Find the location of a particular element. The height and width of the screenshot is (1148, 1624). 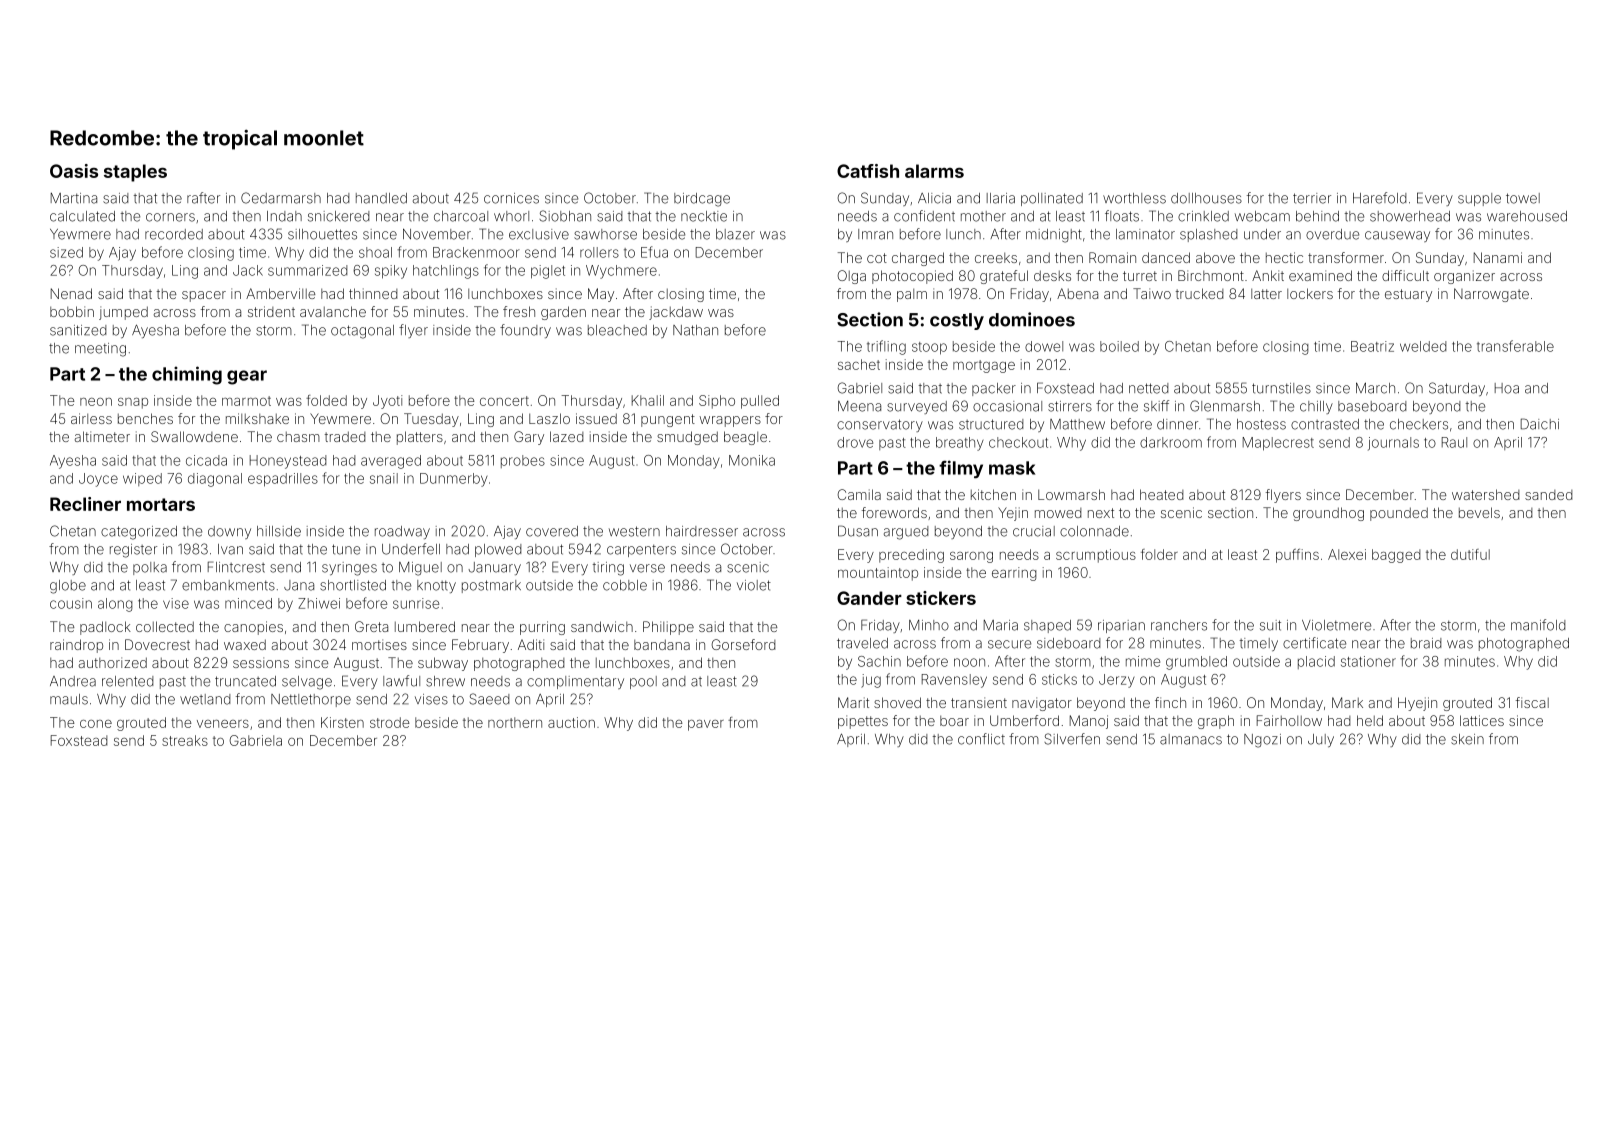

Nanami is located at coordinates (1498, 257).
